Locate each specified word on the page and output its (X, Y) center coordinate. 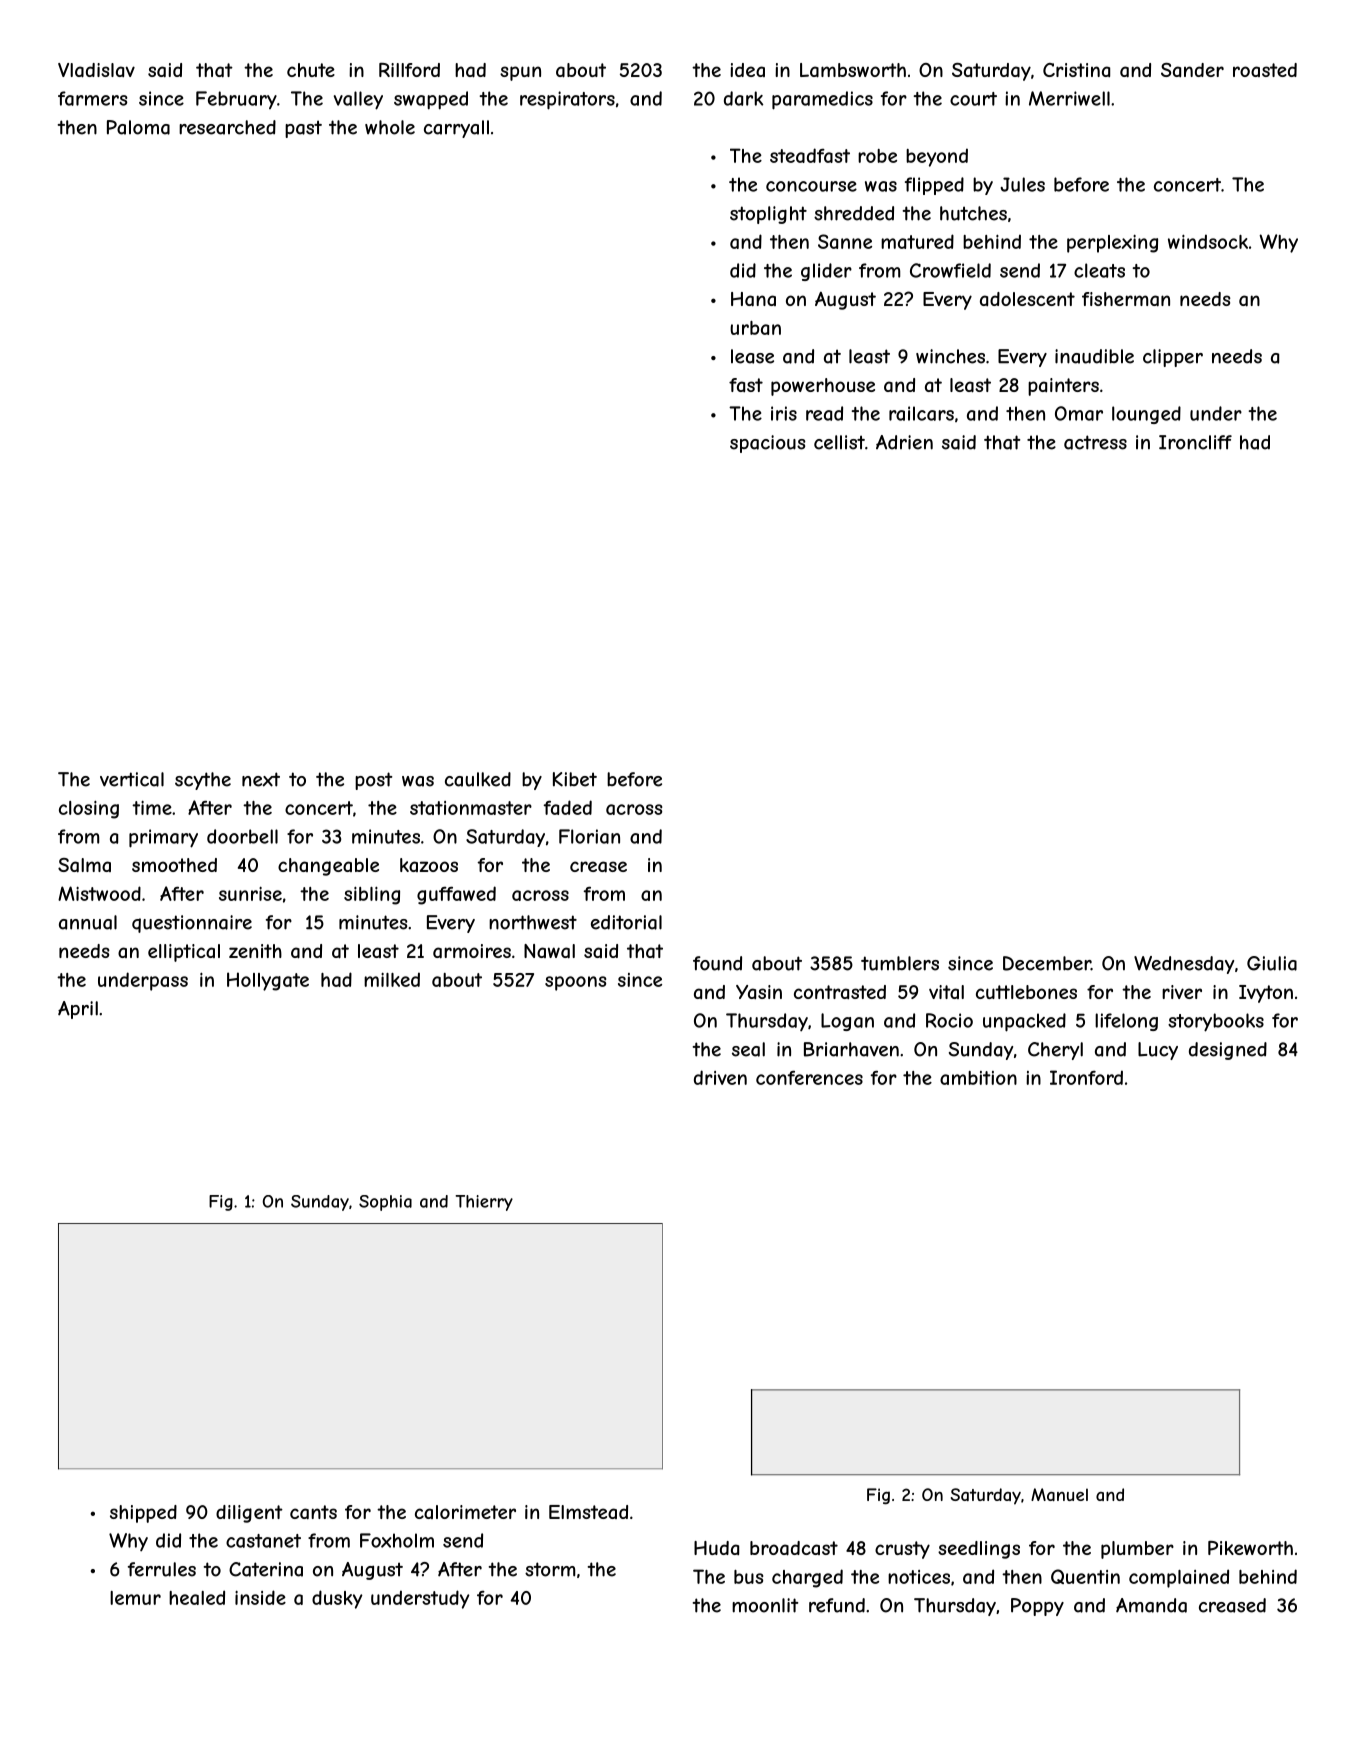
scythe (203, 781)
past (303, 129)
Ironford (1086, 1077)
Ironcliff (1195, 442)
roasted (1265, 70)
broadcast (794, 1548)
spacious (768, 444)
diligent (249, 1514)
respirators (567, 100)
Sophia (385, 1203)
